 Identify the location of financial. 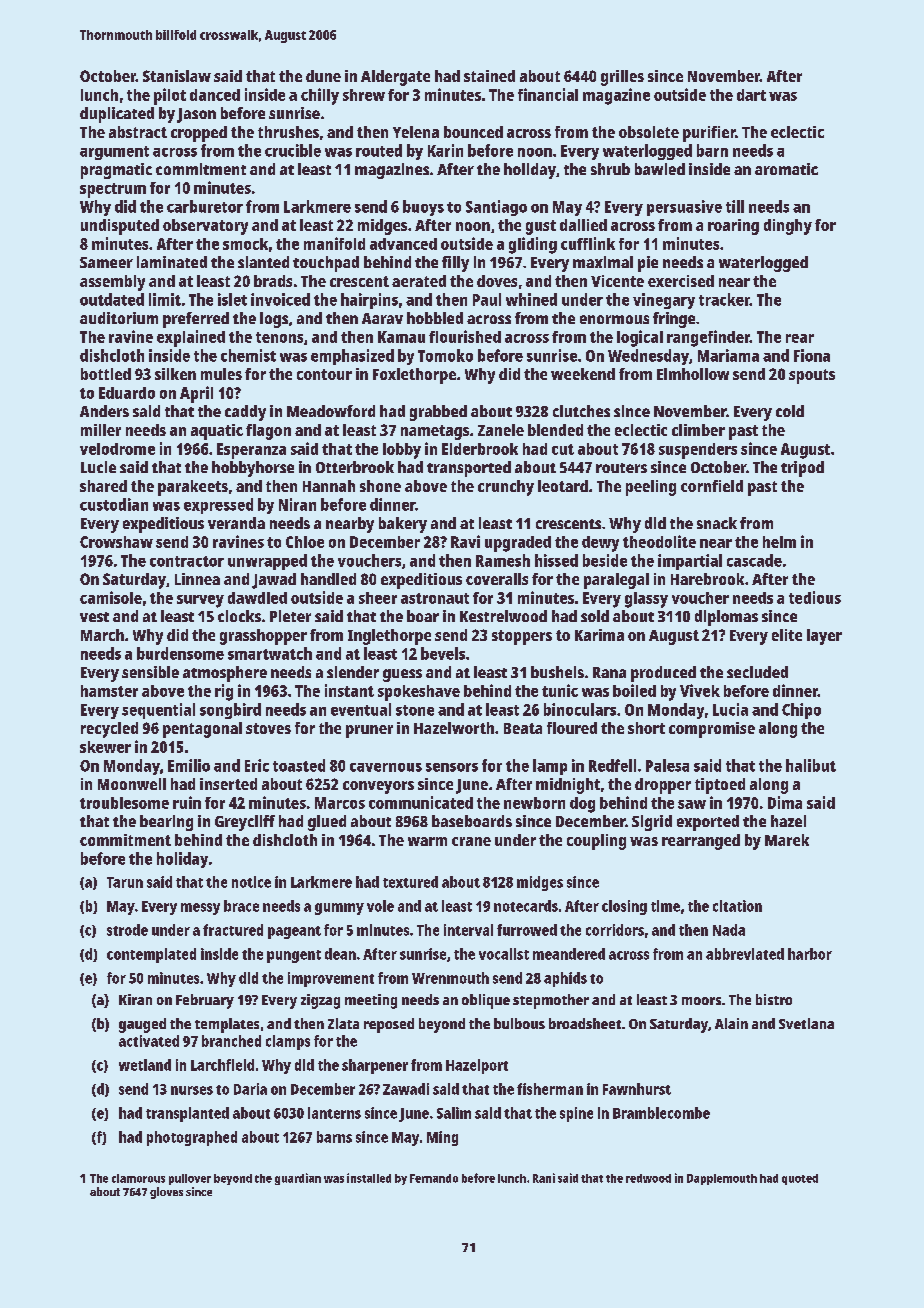
(548, 94).
